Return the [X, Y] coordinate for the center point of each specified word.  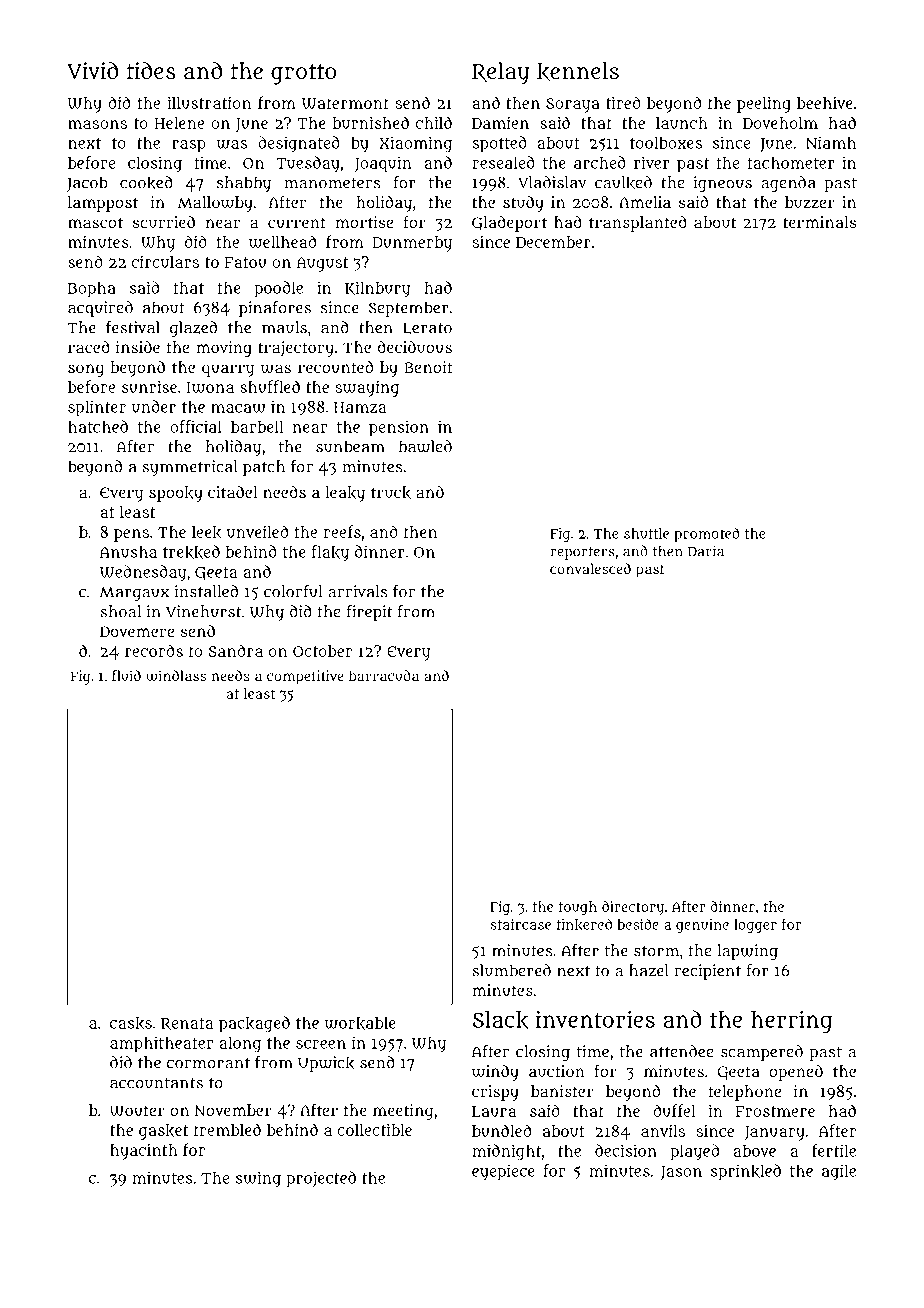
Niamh [831, 142]
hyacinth [144, 1152]
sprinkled [746, 1172]
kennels [578, 71]
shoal [121, 611]
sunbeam [350, 446]
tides [151, 70]
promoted [706, 535]
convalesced [590, 568]
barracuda [384, 675]
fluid [126, 675]
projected [321, 1179]
